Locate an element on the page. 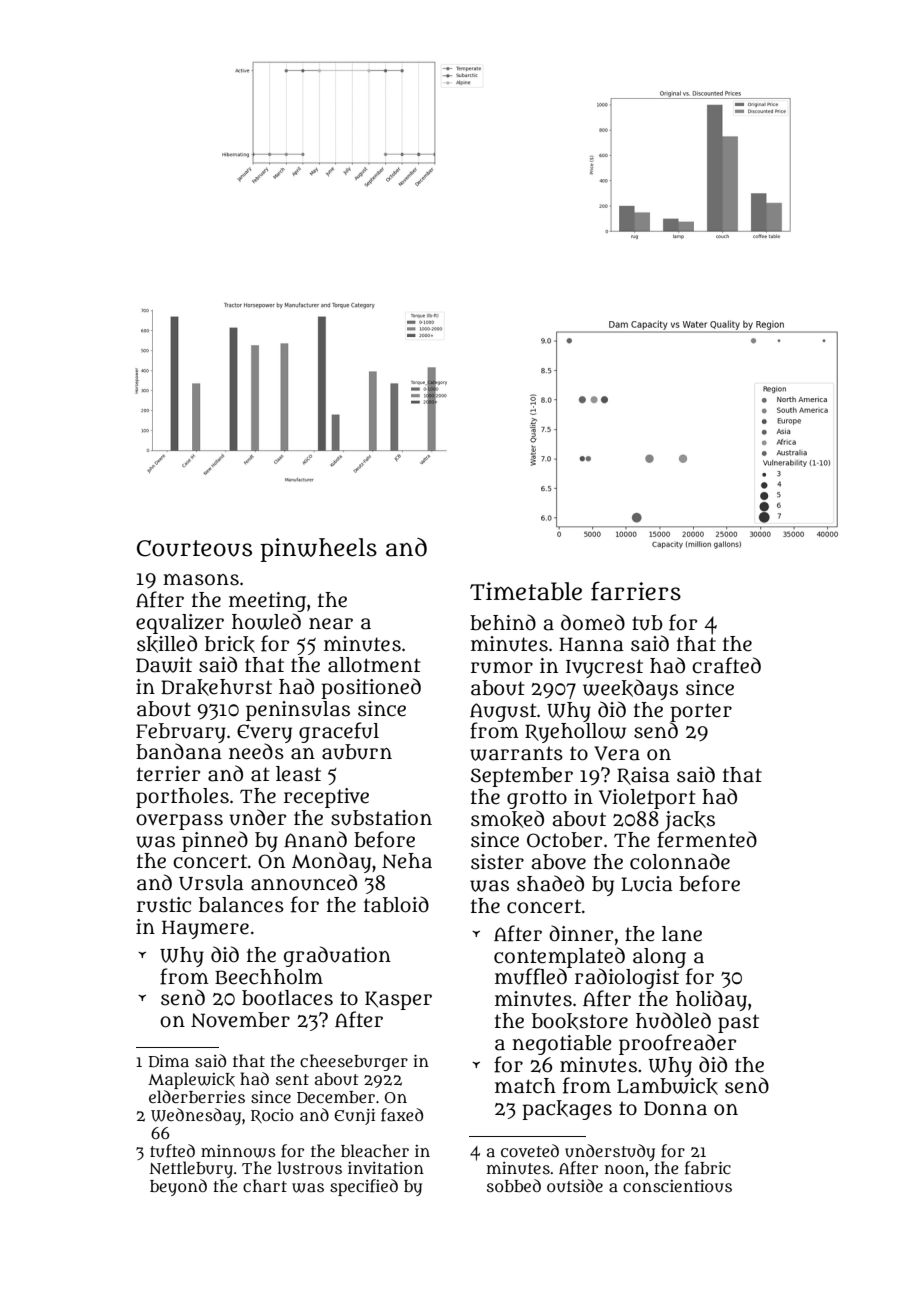  near is located at coordinates (331, 624).
